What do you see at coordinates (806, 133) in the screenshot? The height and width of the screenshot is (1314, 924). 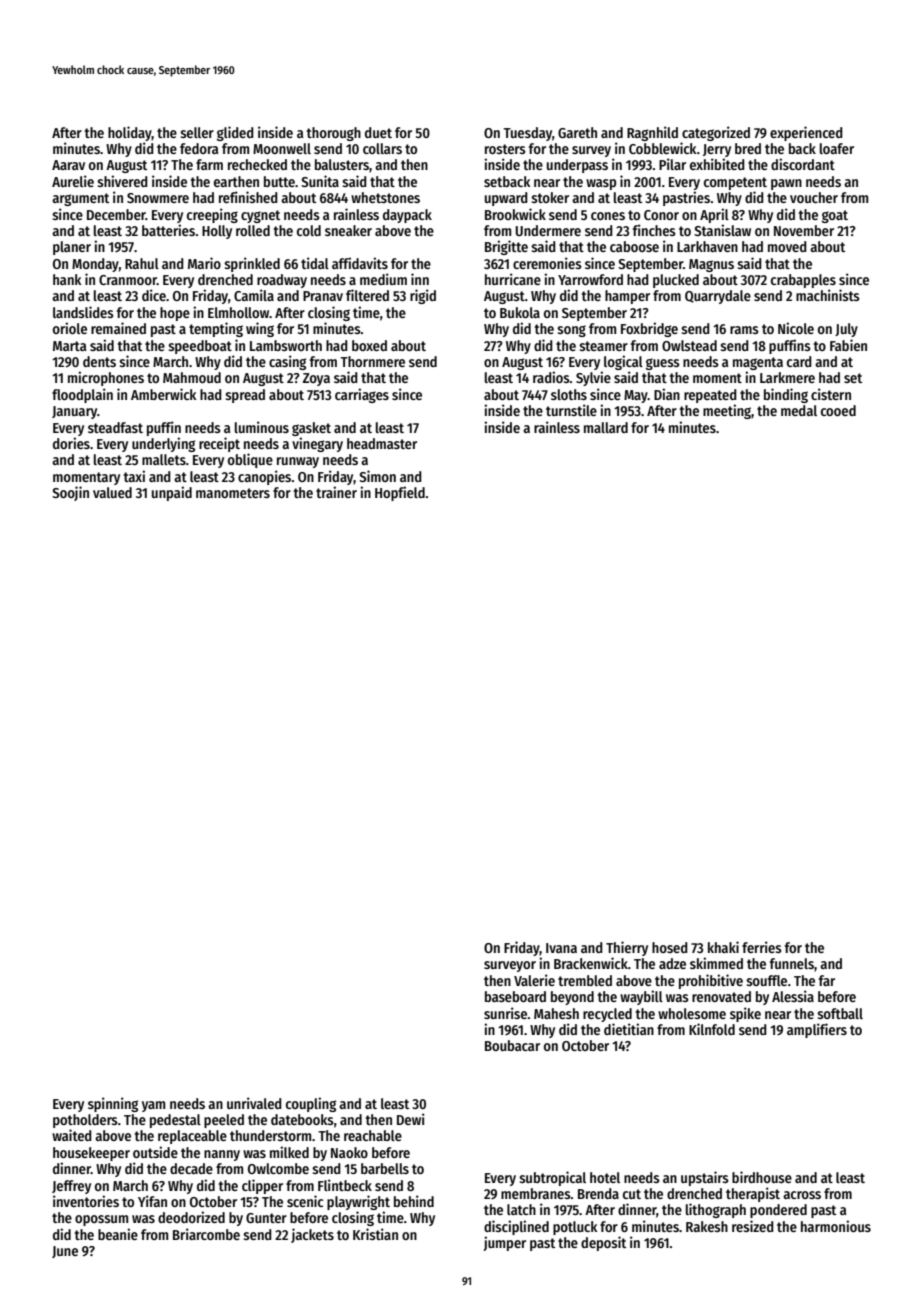 I see `experienced` at bounding box center [806, 133].
